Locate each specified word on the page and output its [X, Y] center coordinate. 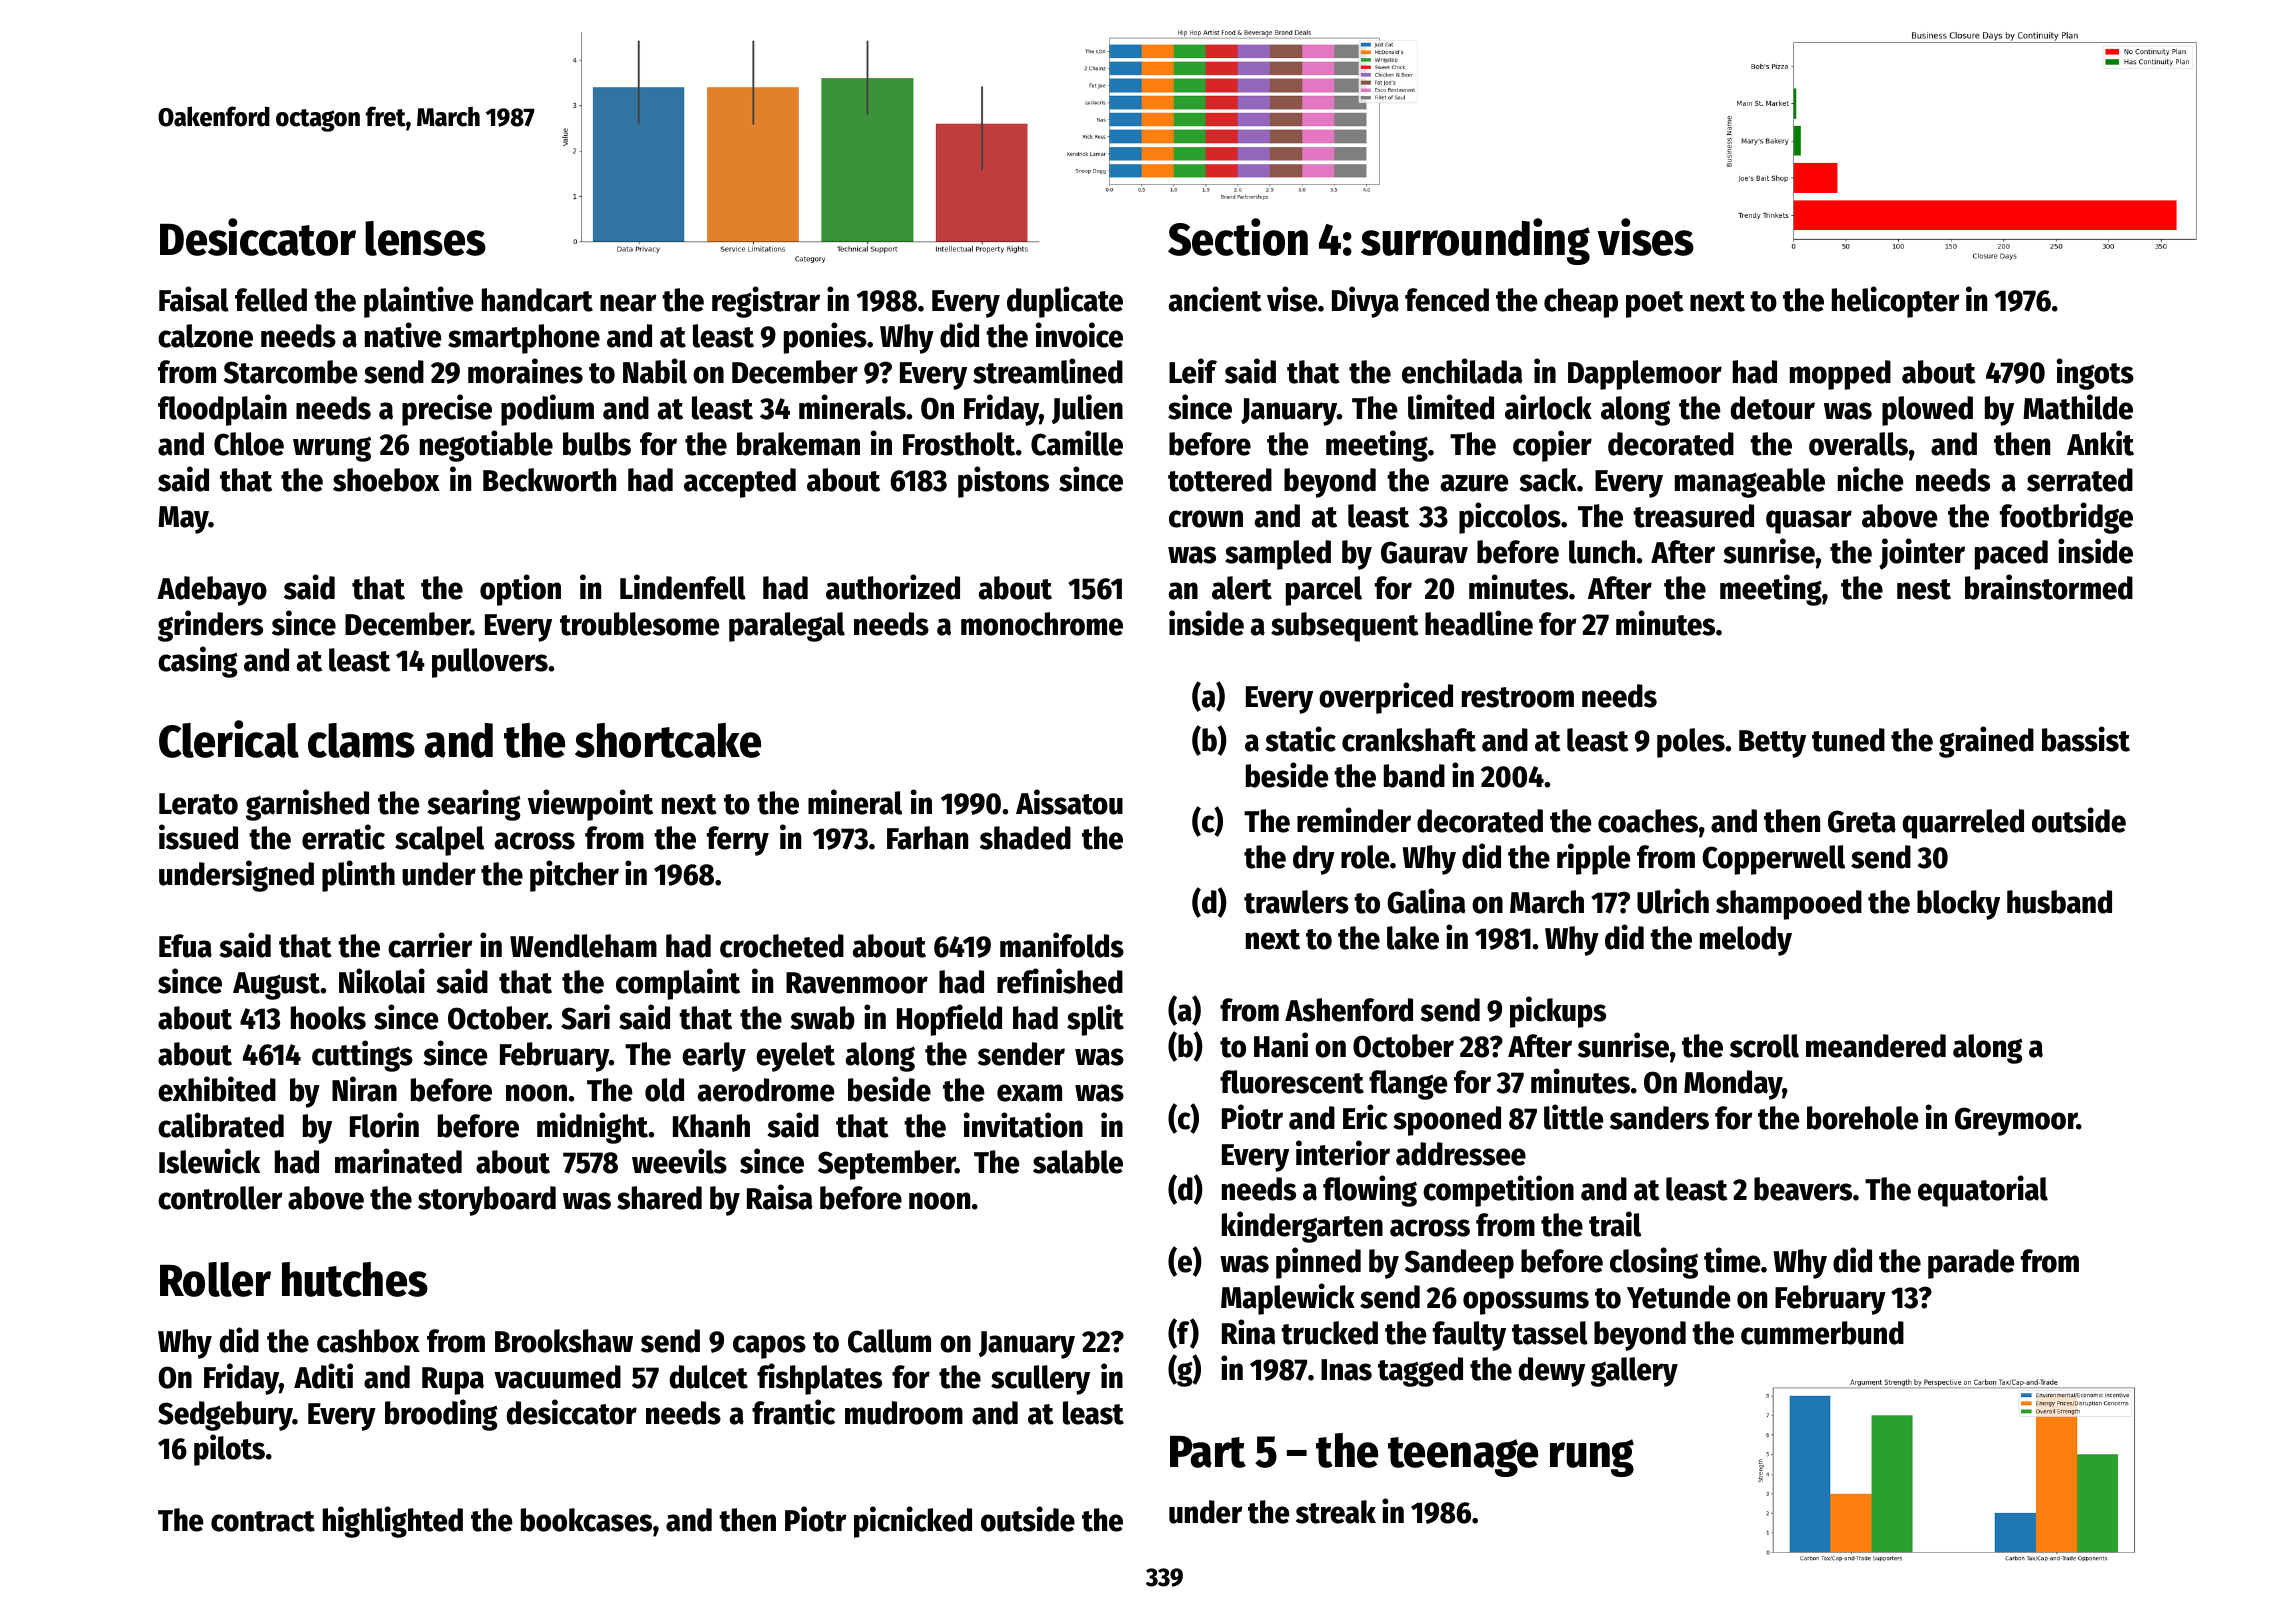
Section [1238, 237]
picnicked [913, 1522]
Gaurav [1424, 552]
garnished [307, 805]
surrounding [1475, 241]
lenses [425, 238]
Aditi [323, 1376]
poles [1691, 743]
